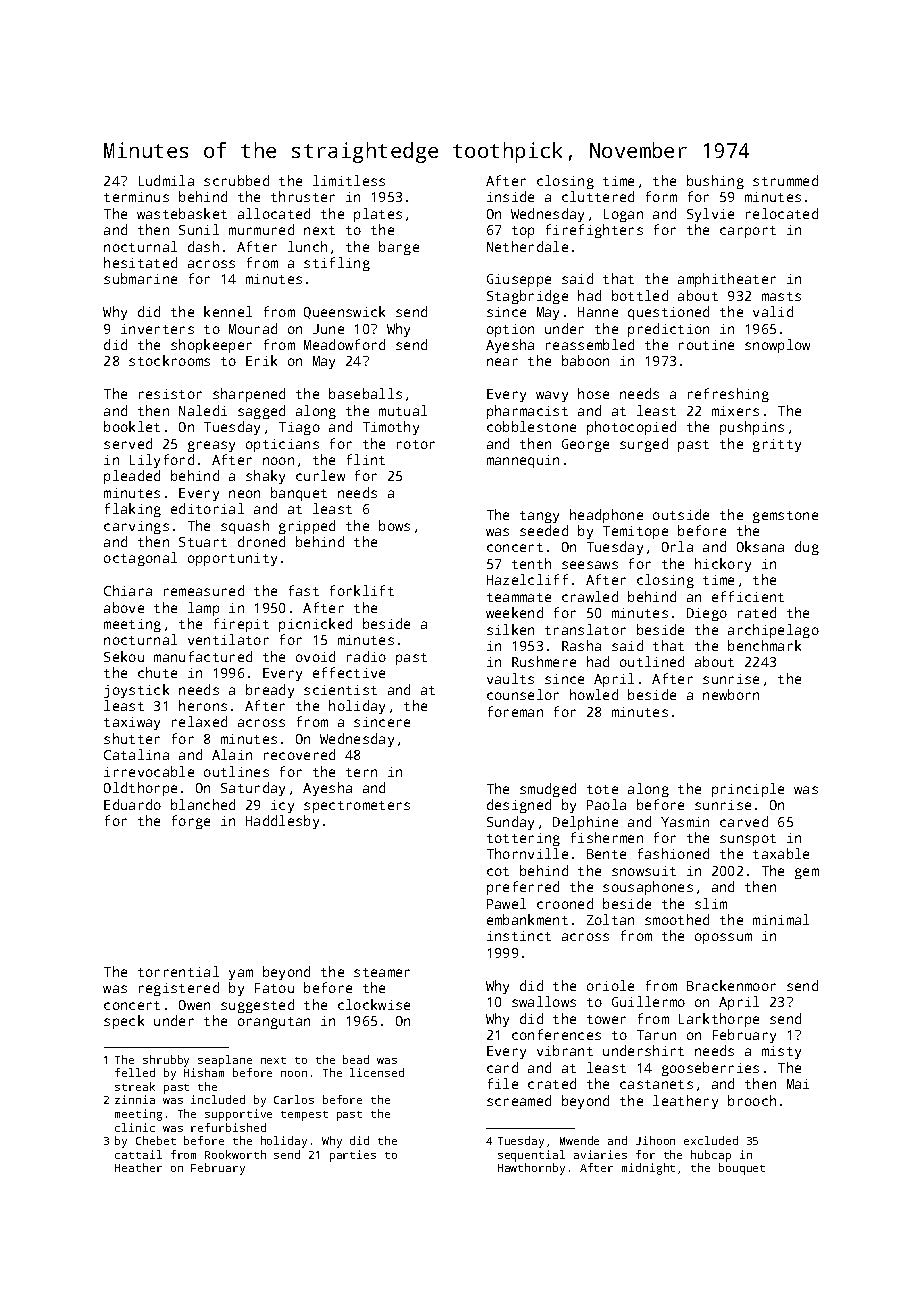 Image resolution: width=924 pixels, height=1314 pixels. I want to click on opportunity, so click(232, 559).
